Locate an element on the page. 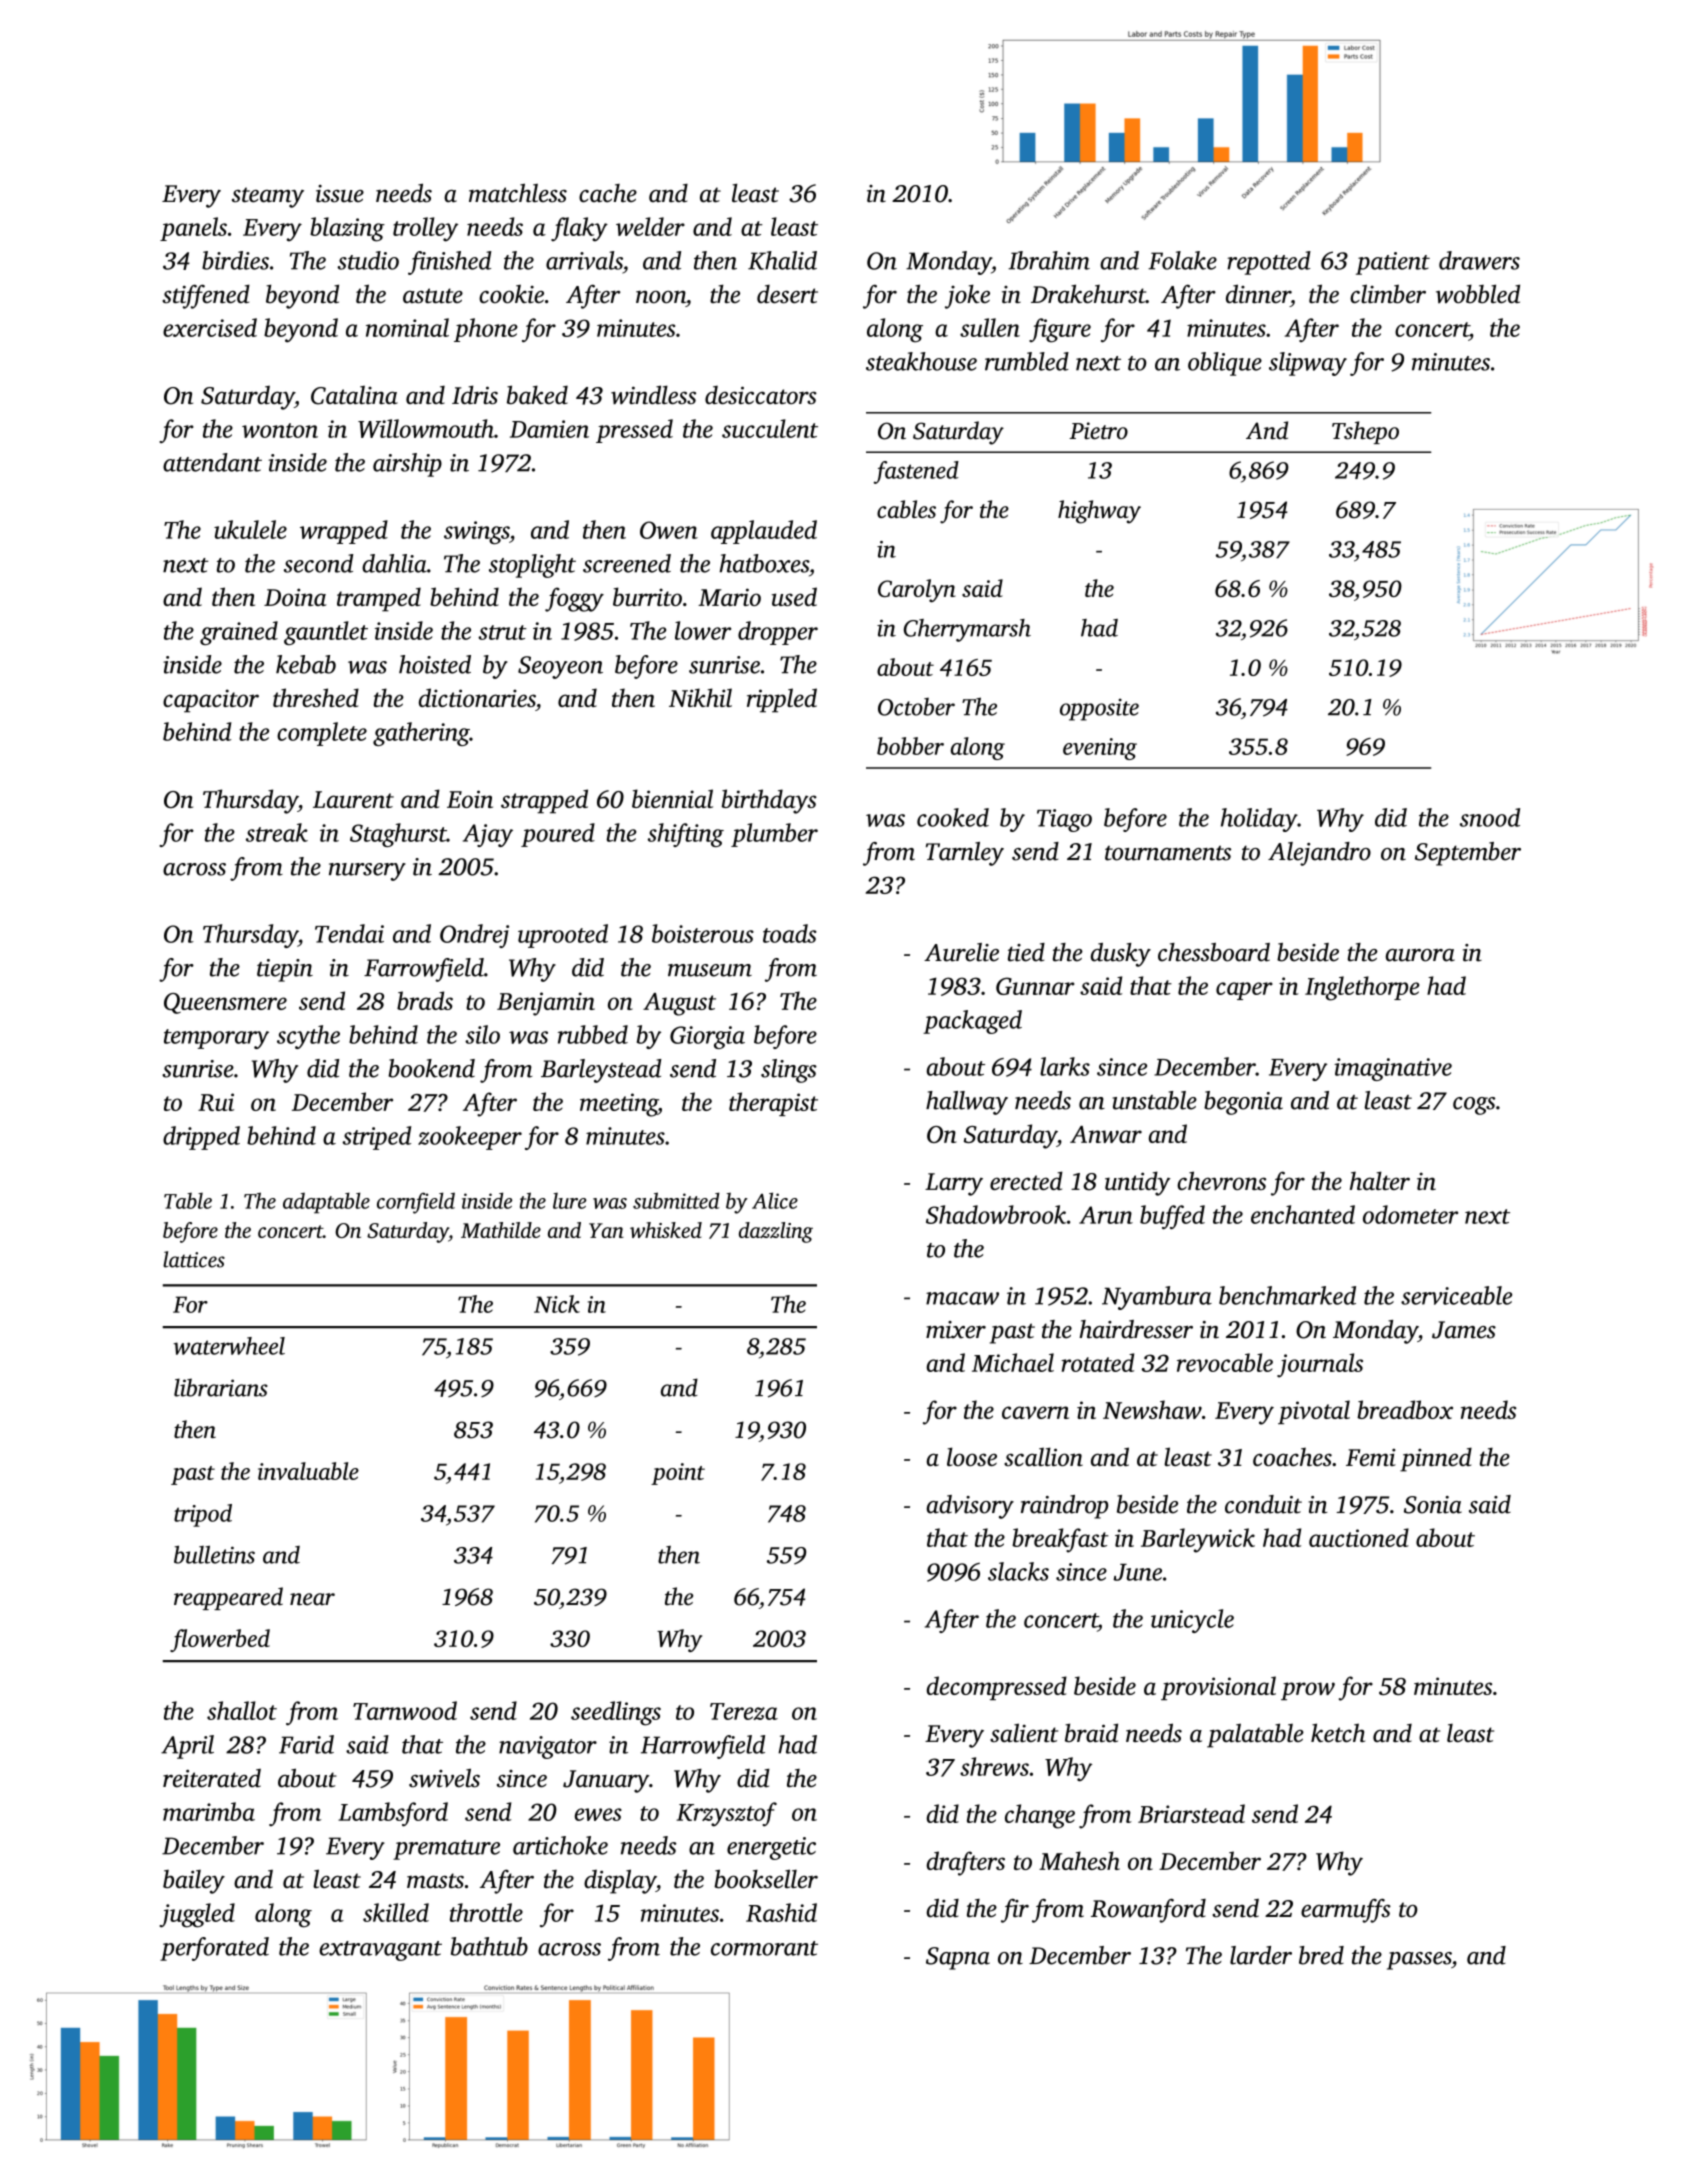  cornfield is located at coordinates (416, 1203).
